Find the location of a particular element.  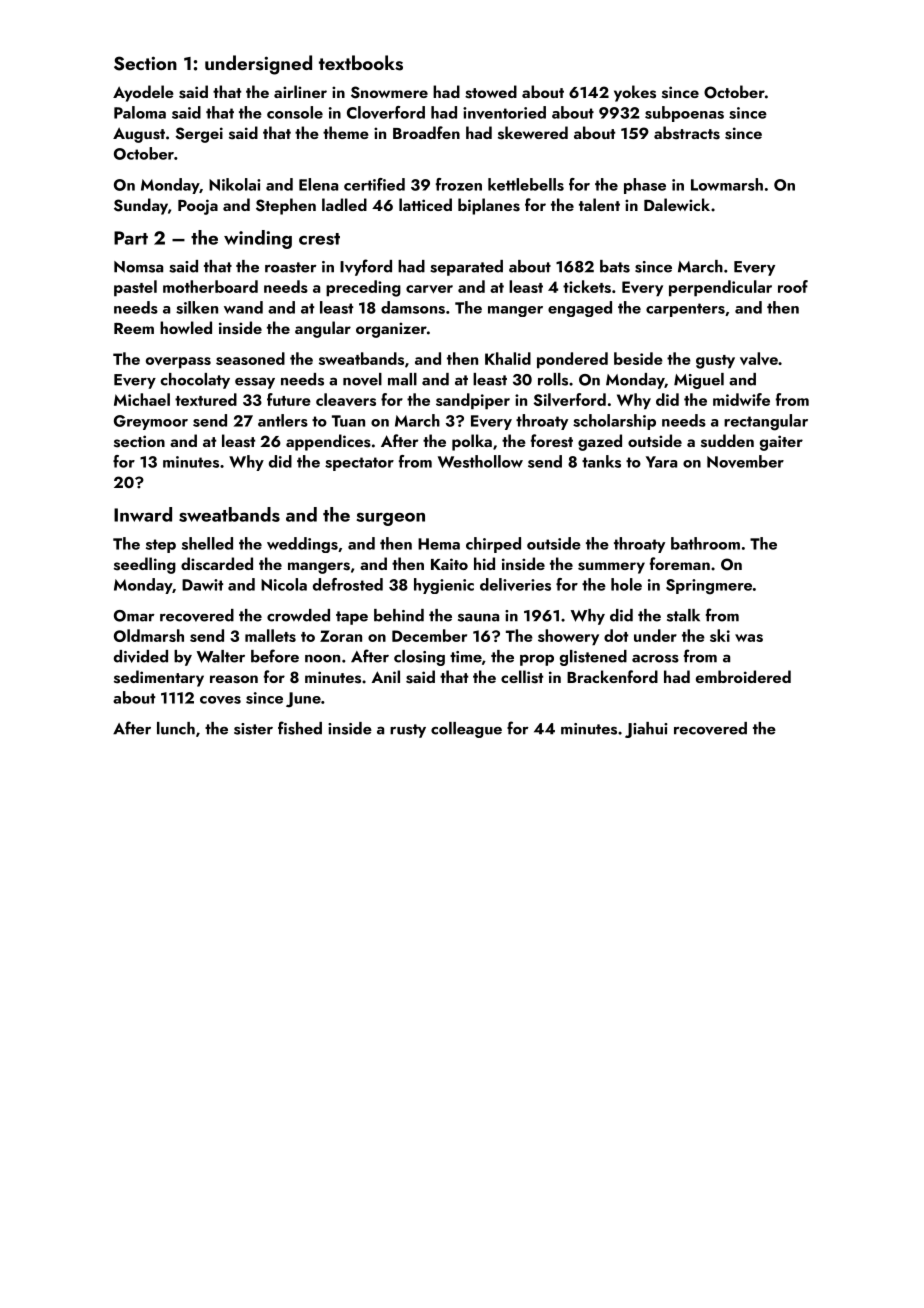

yokes is located at coordinates (635, 93).
